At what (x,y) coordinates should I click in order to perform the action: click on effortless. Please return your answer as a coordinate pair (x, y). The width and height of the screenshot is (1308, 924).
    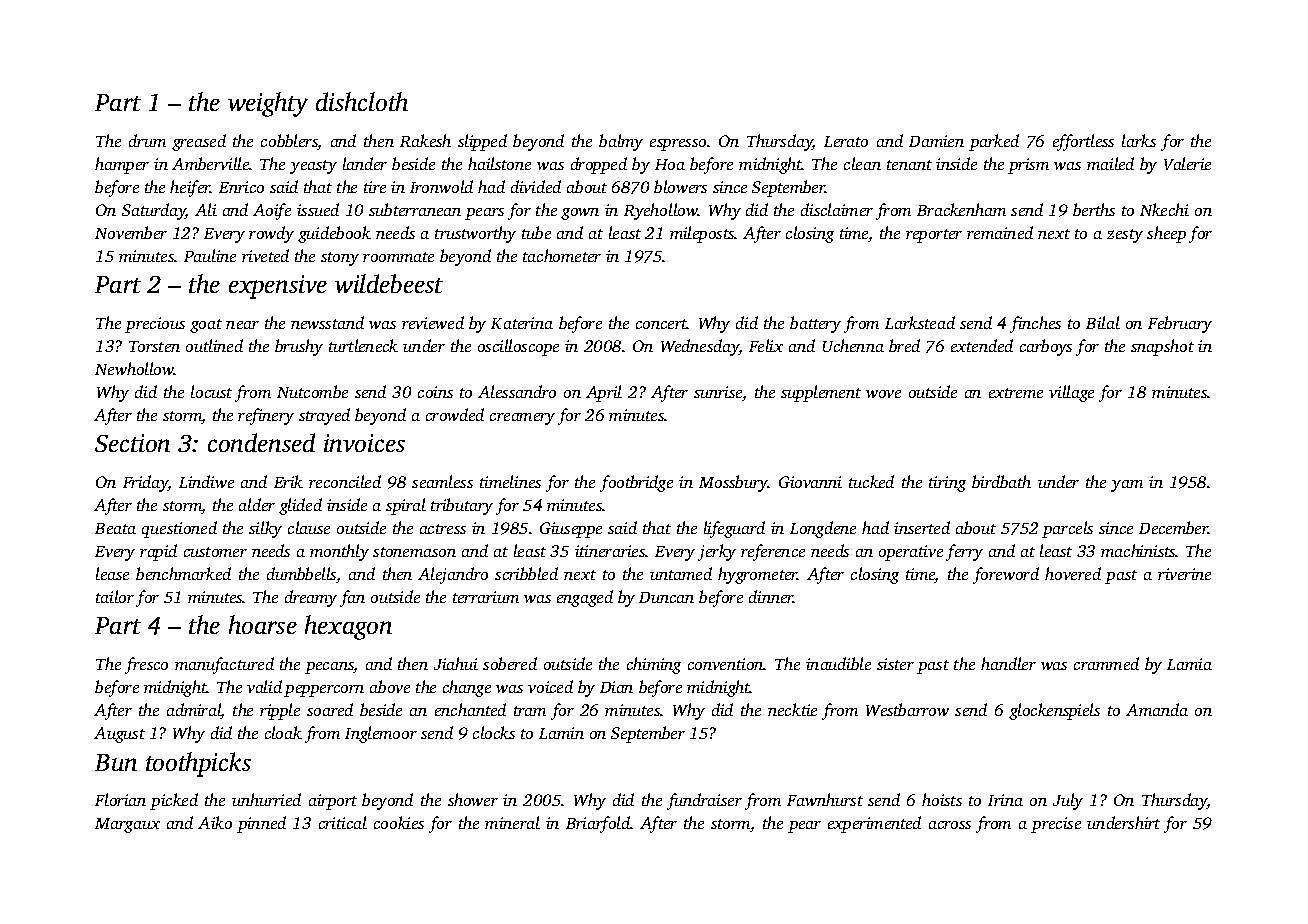
    Looking at the image, I should click on (1083, 142).
